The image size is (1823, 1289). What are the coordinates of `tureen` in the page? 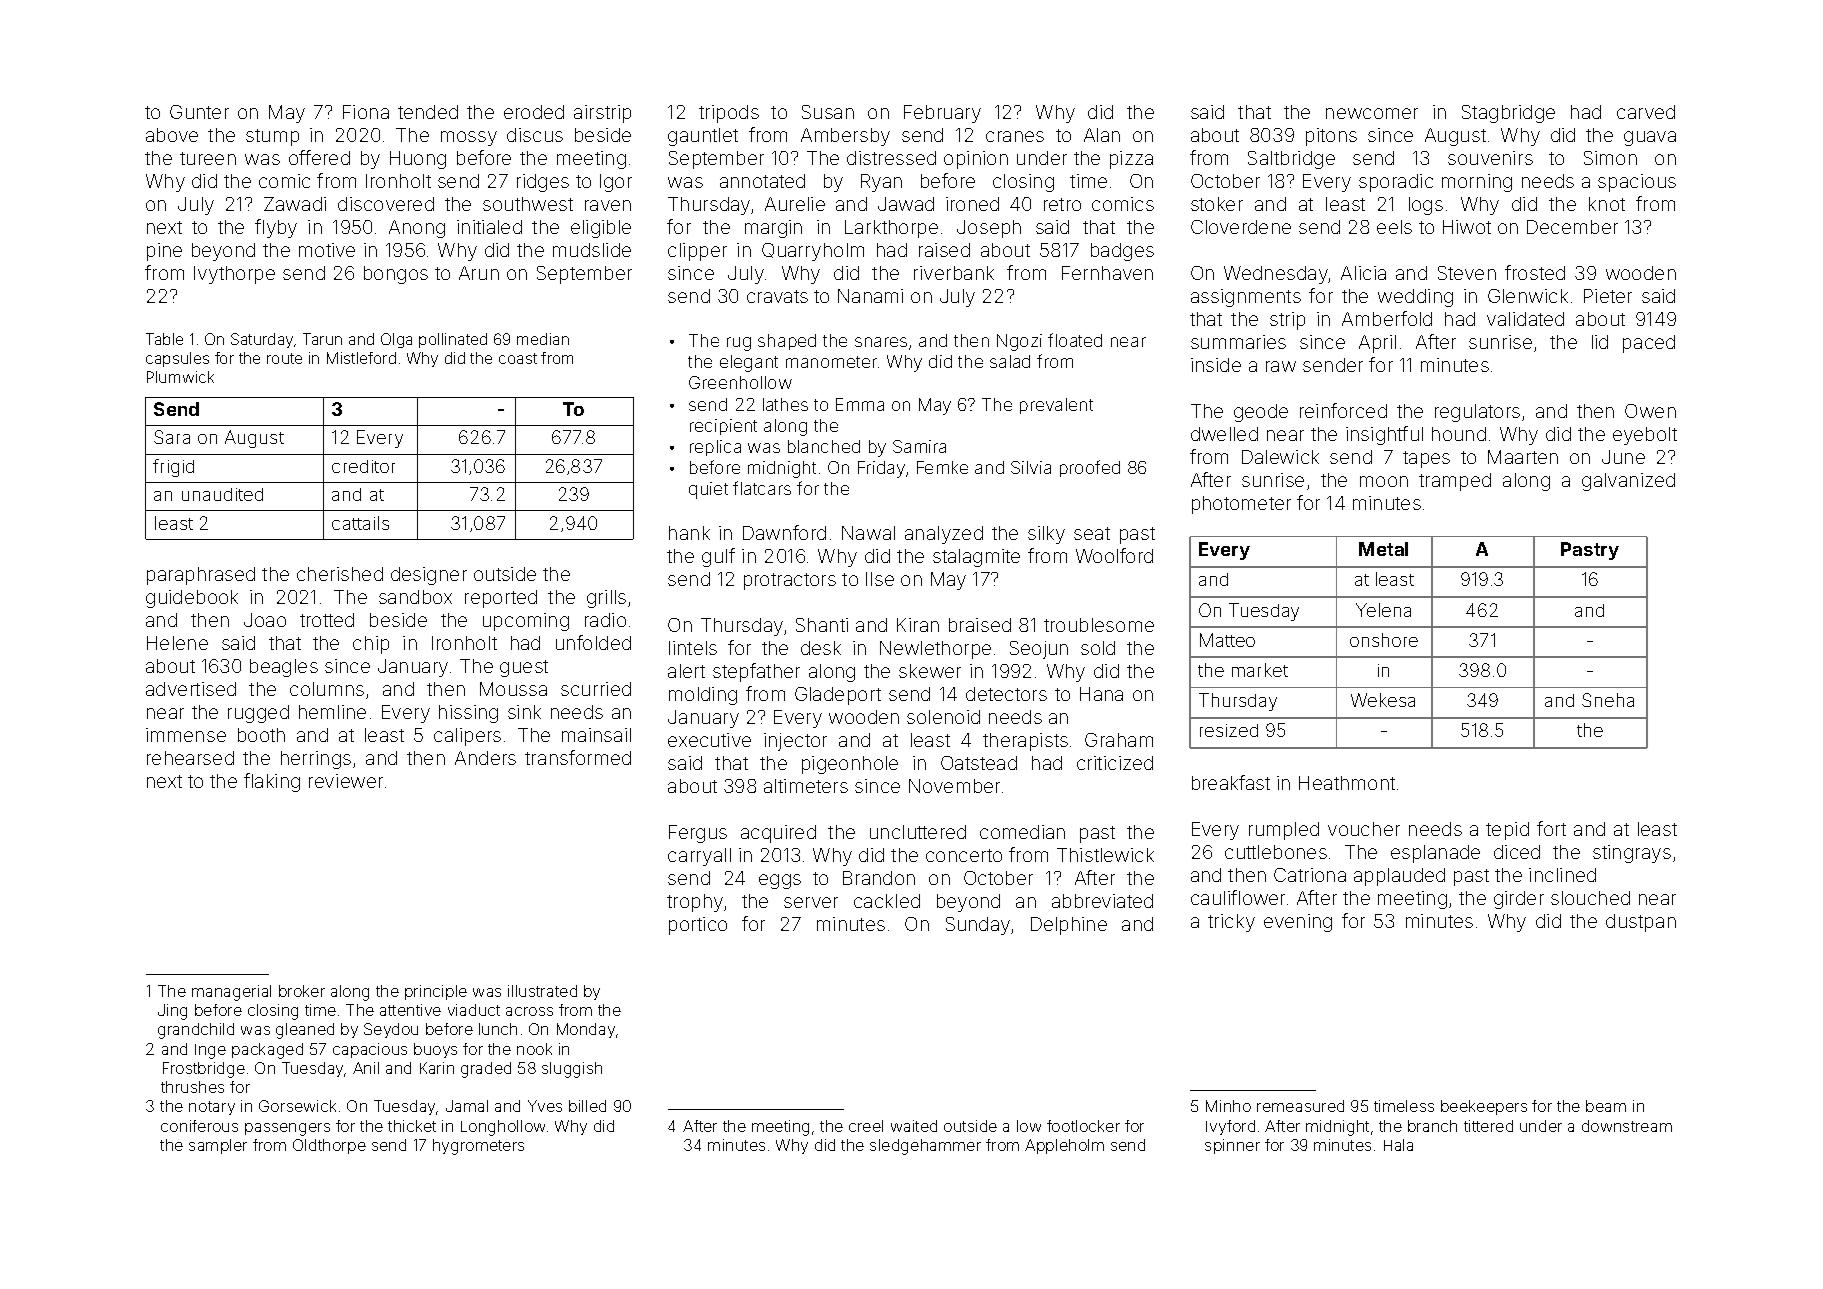 It's located at (208, 158).
